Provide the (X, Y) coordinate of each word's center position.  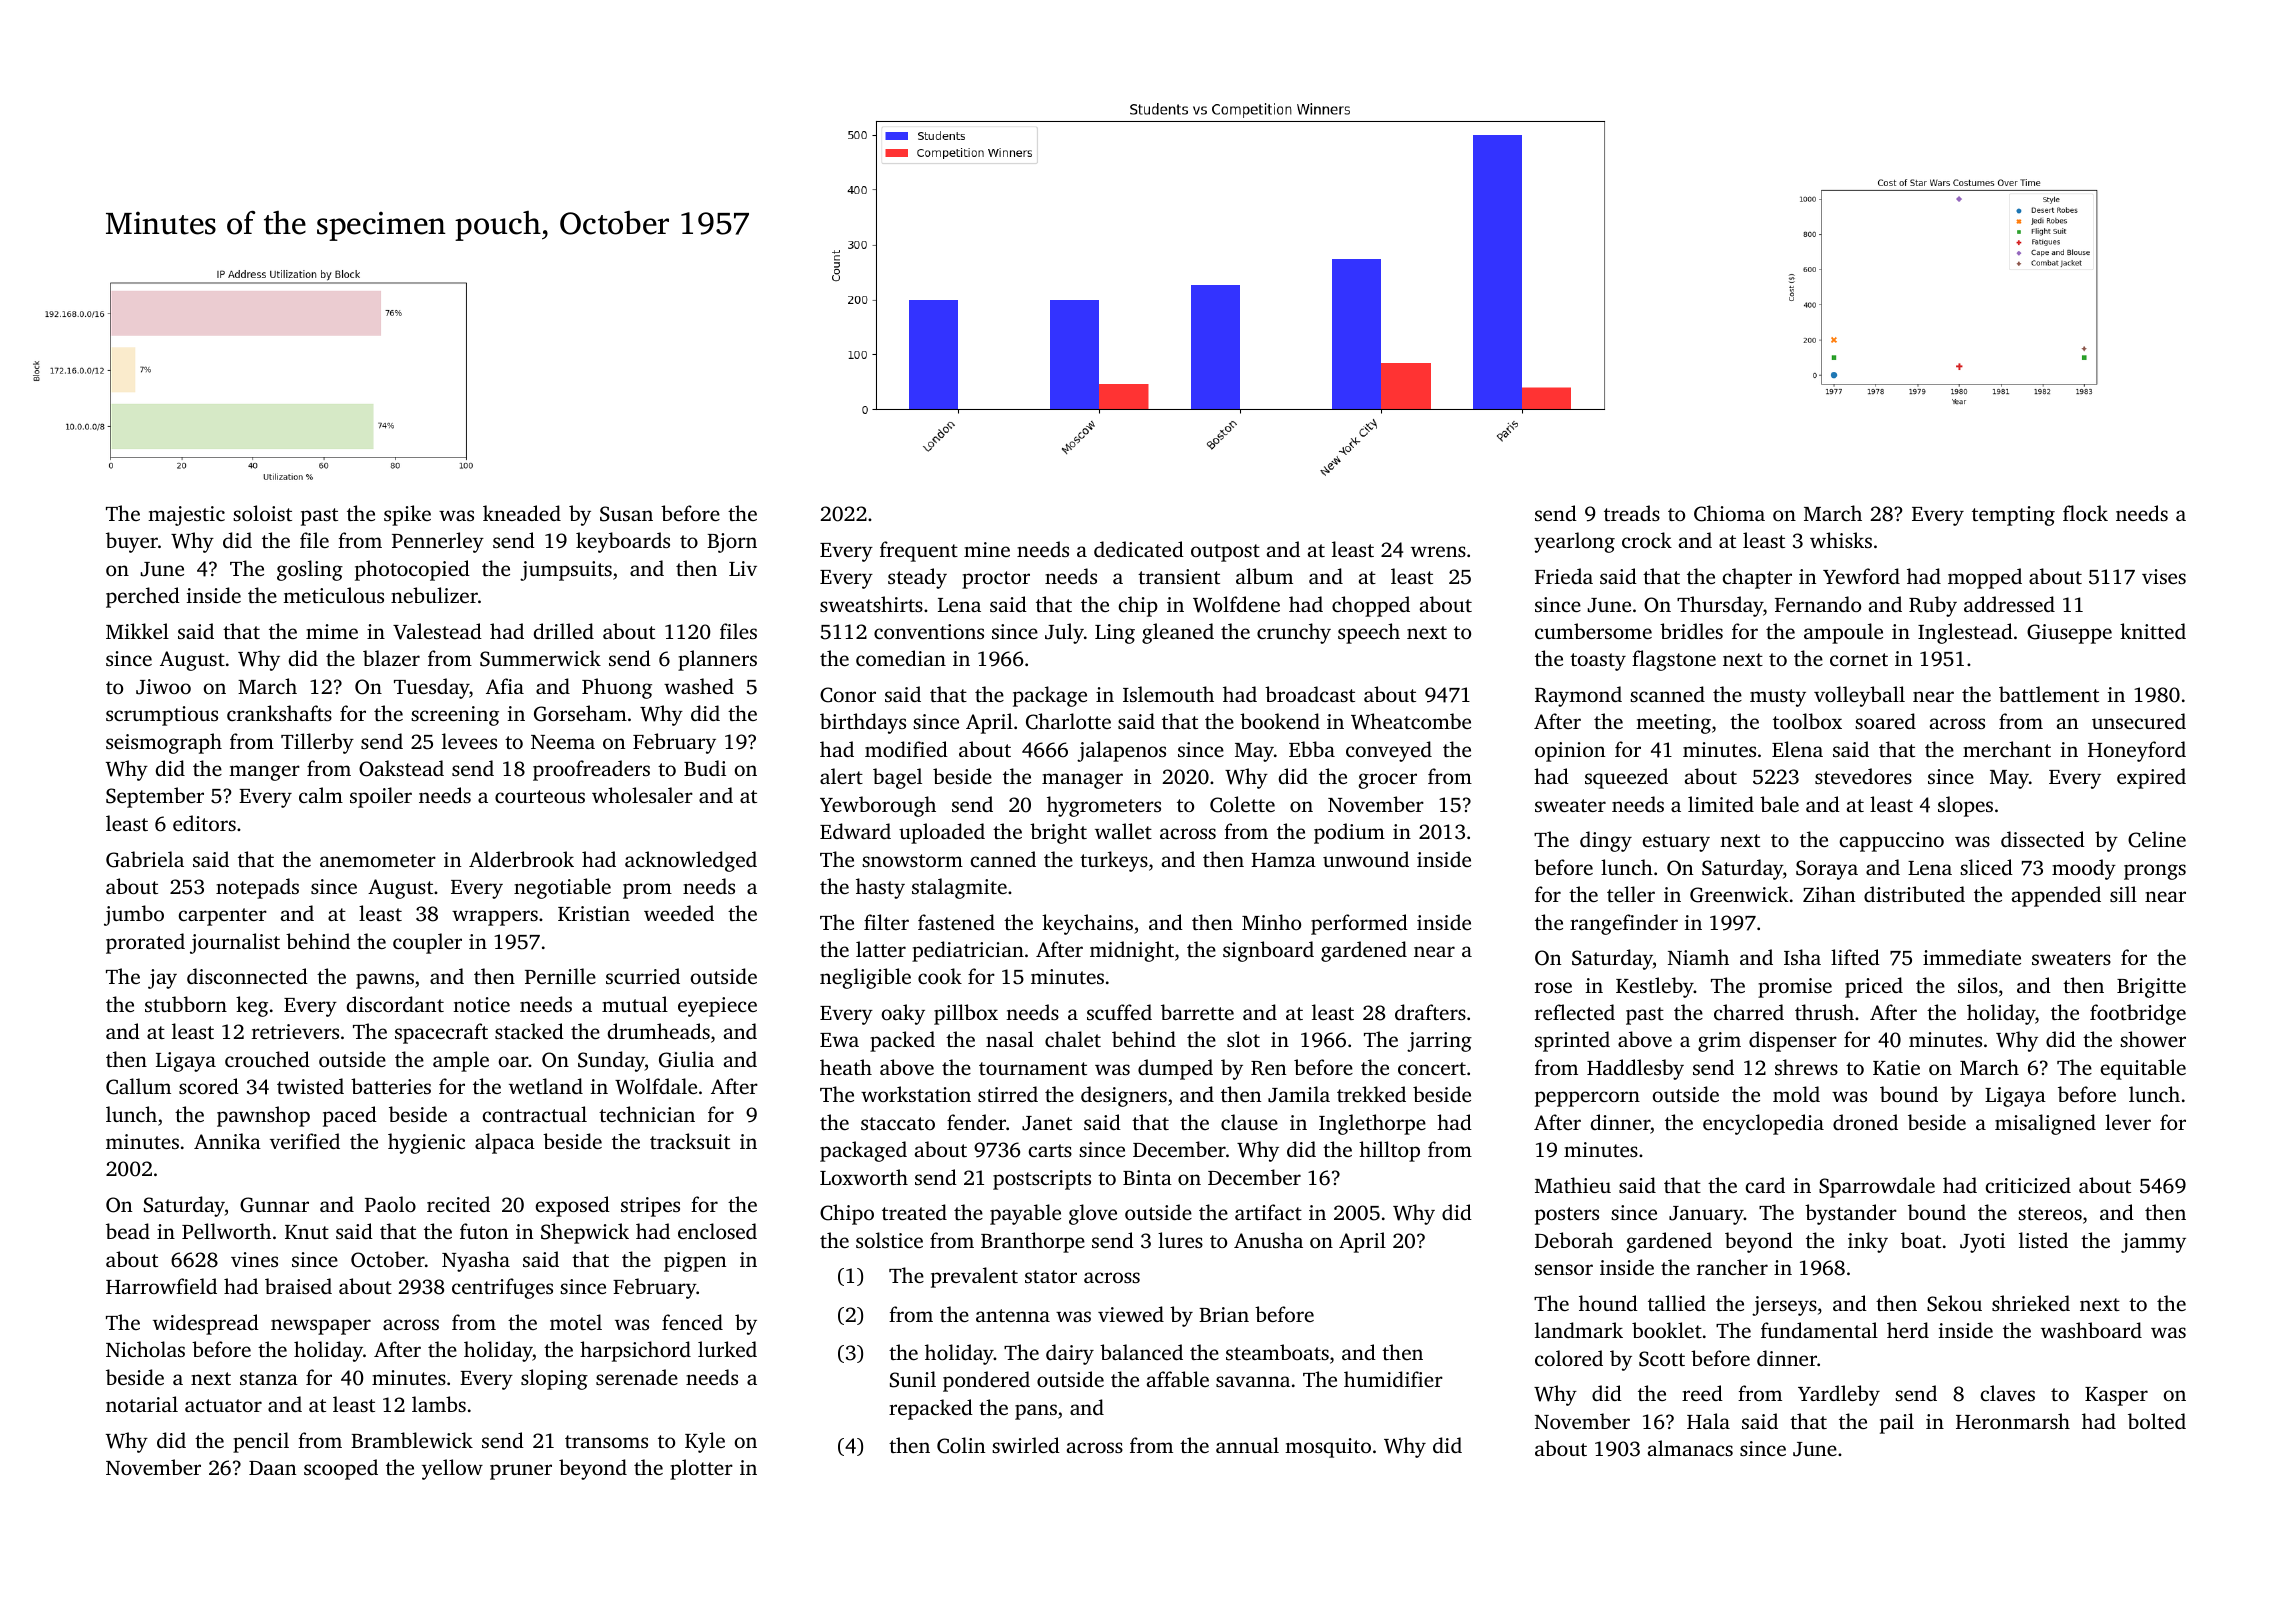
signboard (1268, 951)
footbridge (2138, 1014)
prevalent (974, 1277)
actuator (223, 1405)
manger (264, 773)
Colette (1242, 804)
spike (407, 515)
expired (2151, 778)
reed (1702, 1393)
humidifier (1393, 1379)
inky (1868, 1242)
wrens (1438, 551)
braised (298, 1286)
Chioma (1729, 513)
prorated (145, 943)
